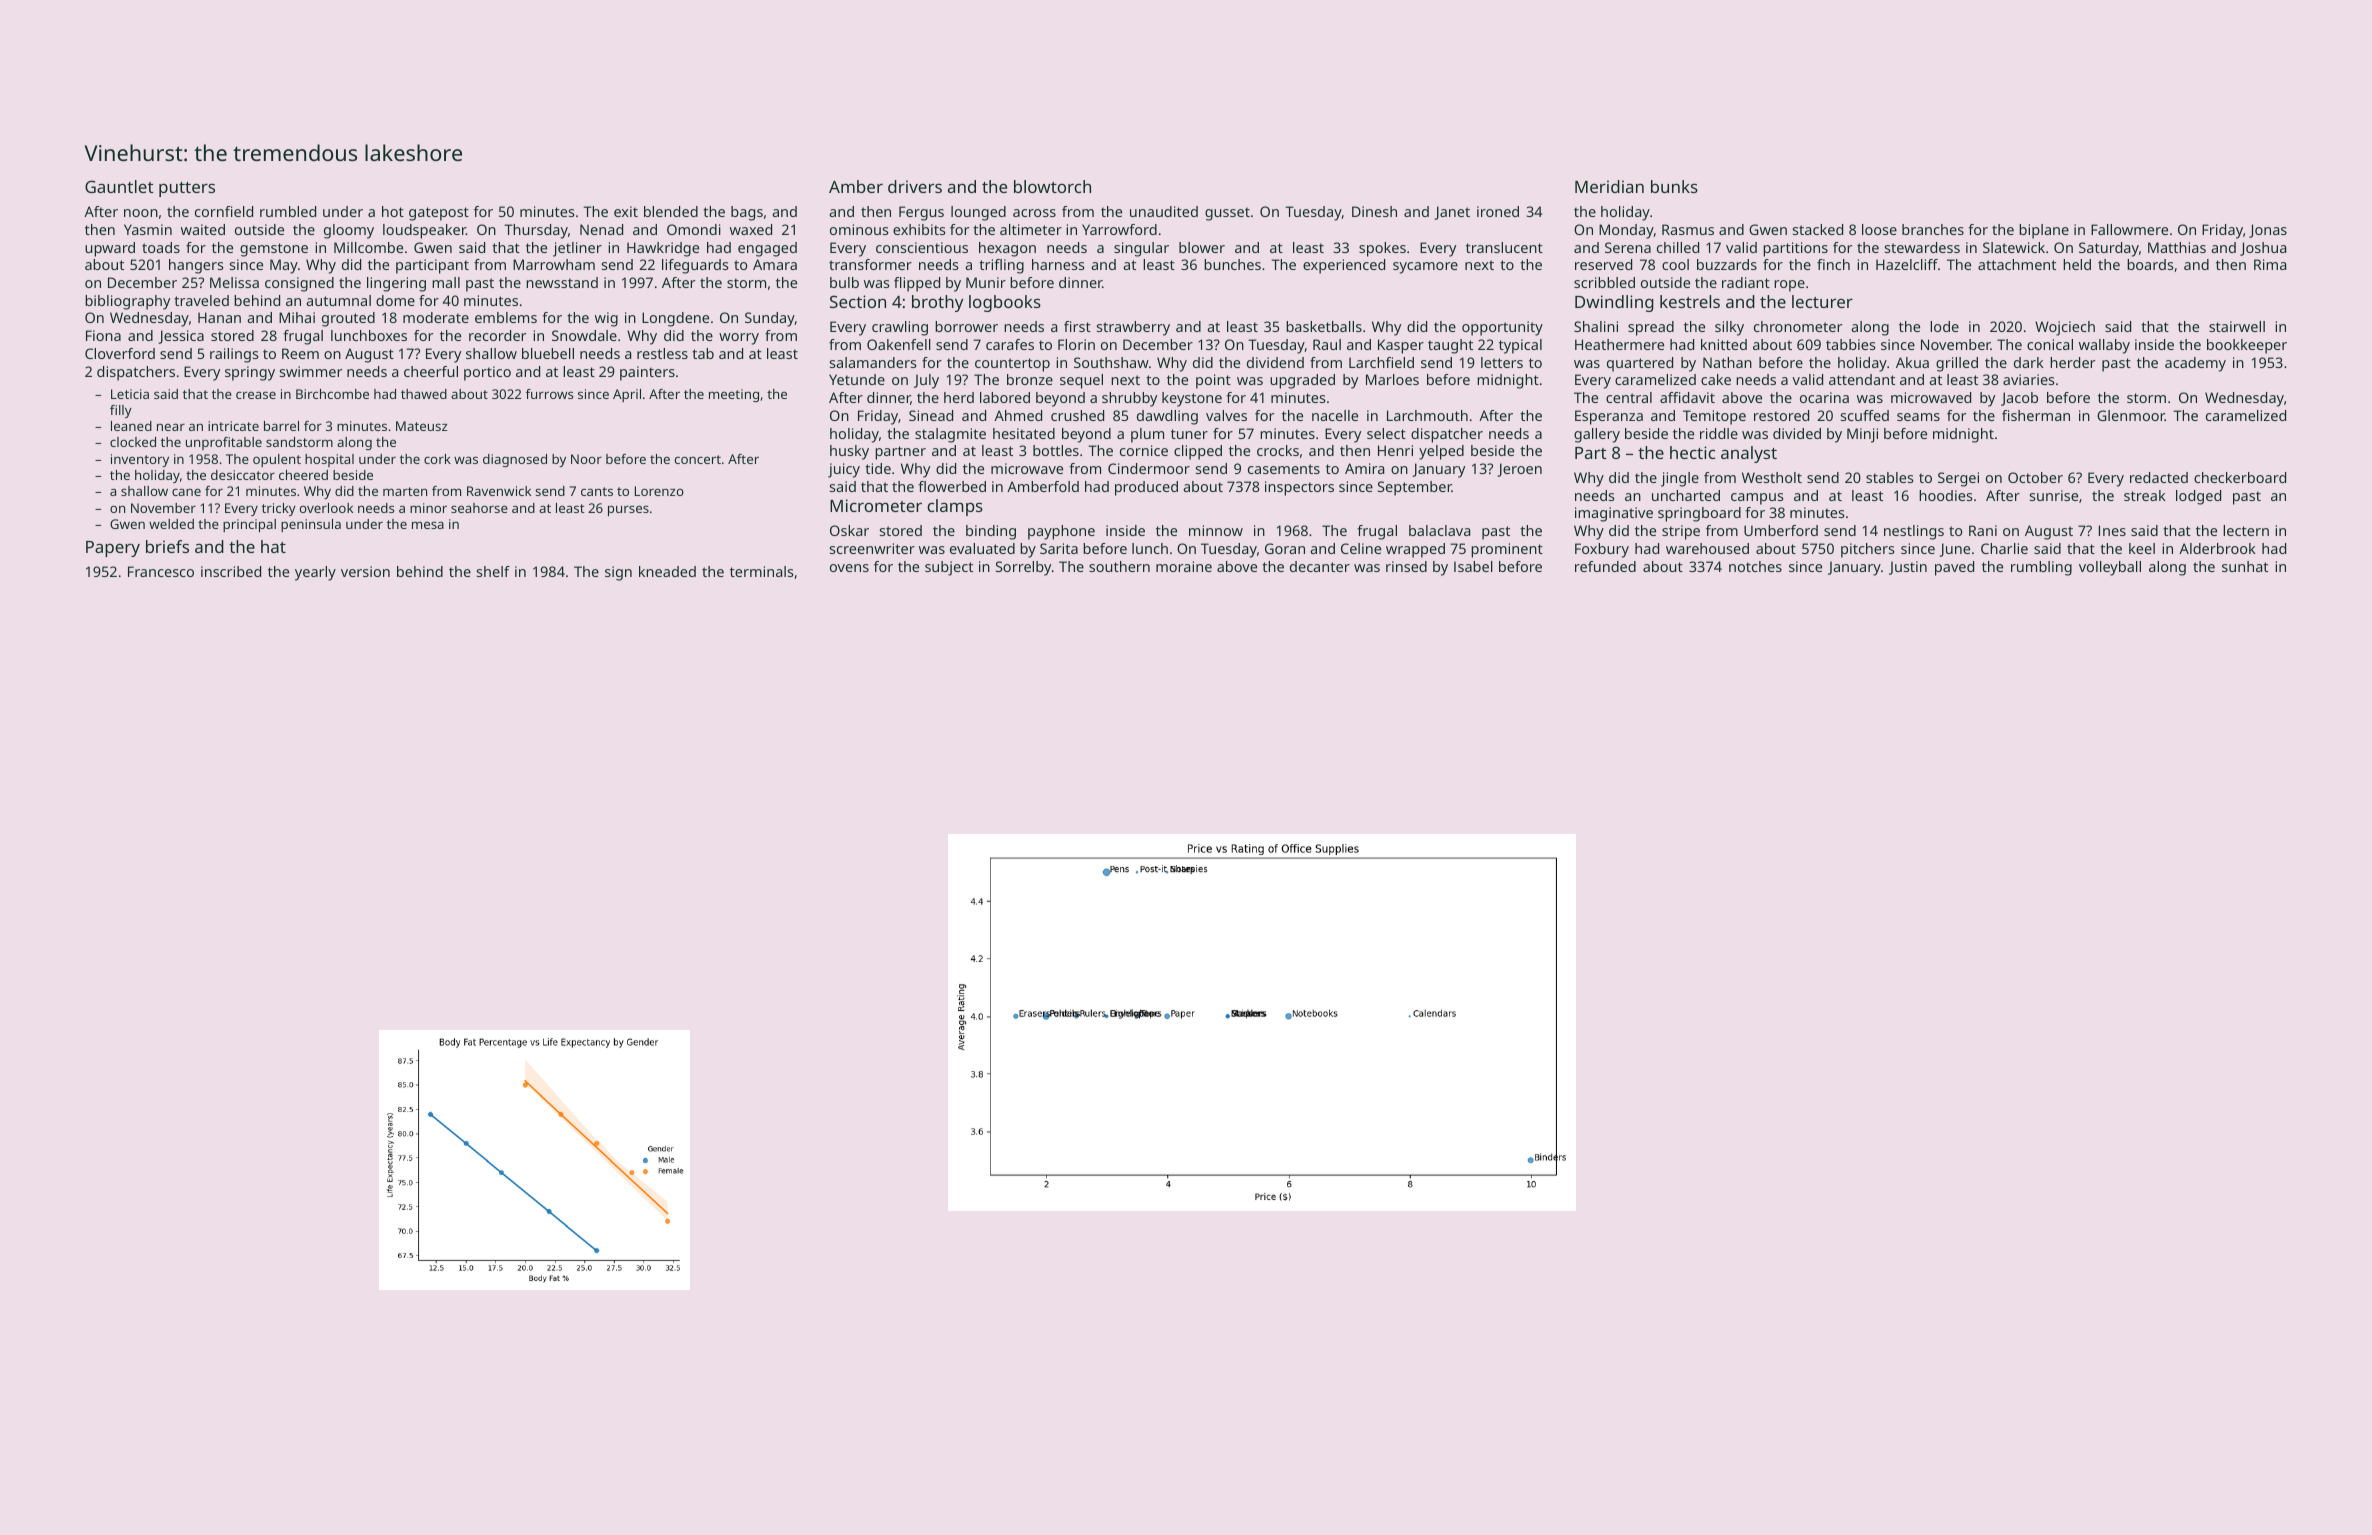  What do you see at coordinates (2270, 264) in the image?
I see `Rima` at bounding box center [2270, 264].
